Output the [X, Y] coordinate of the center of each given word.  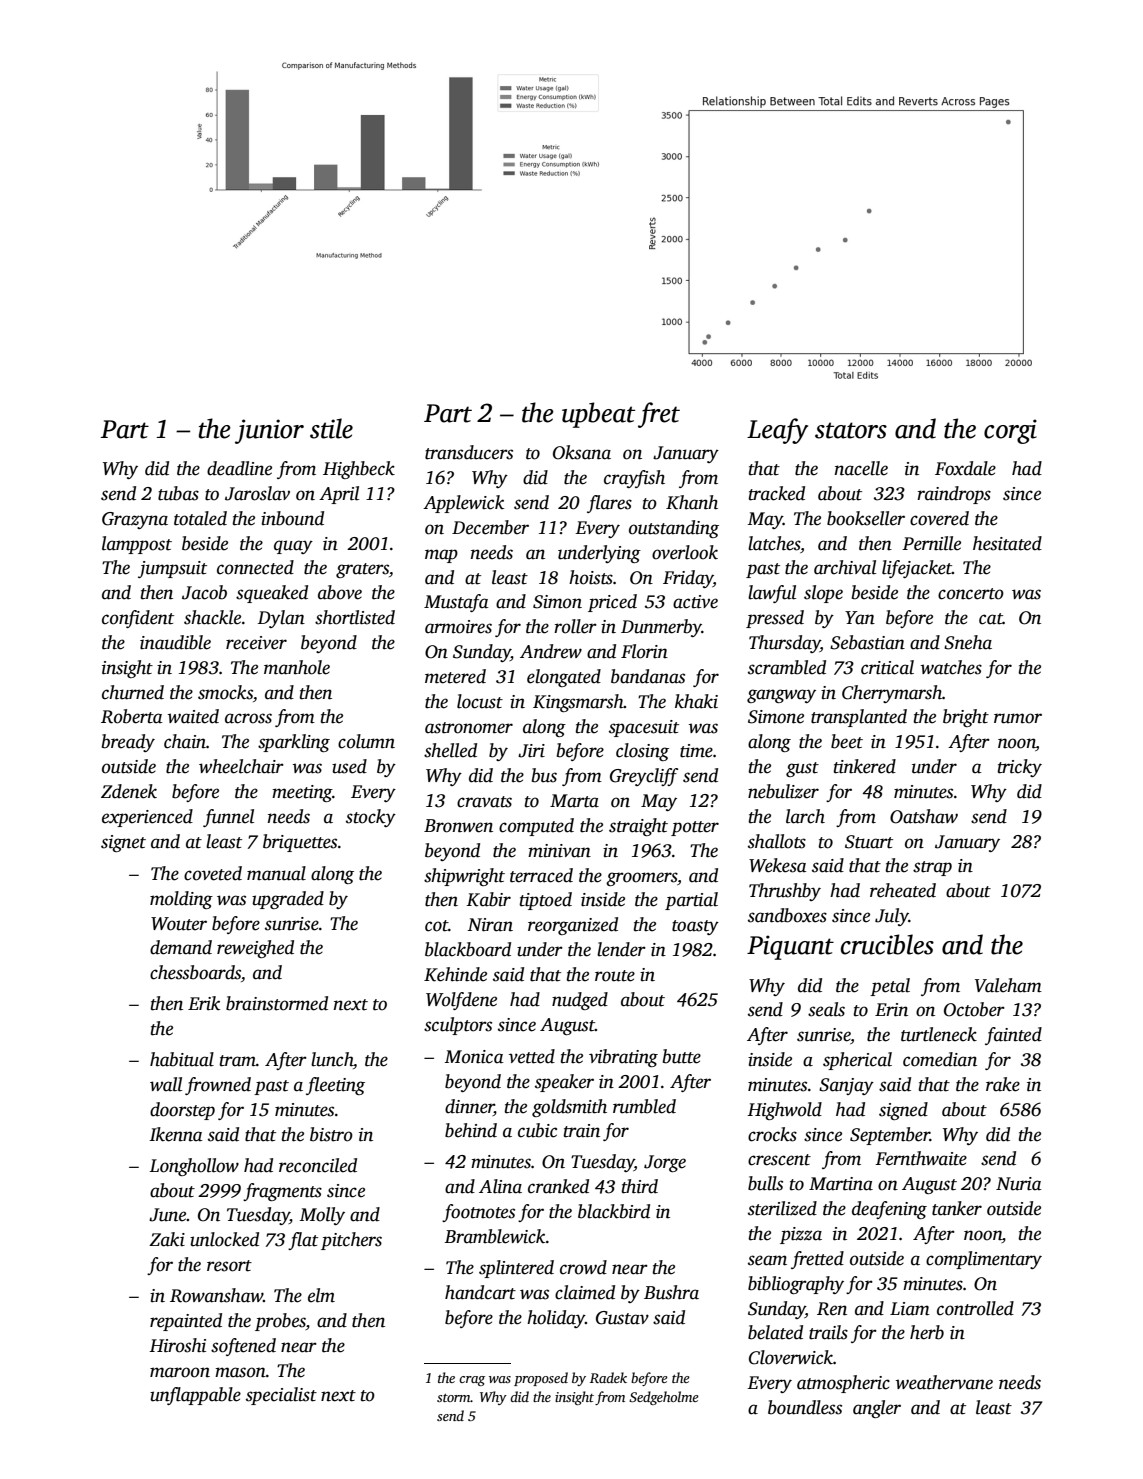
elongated [564, 678]
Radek [608, 1377]
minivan [559, 851]
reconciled [318, 1165]
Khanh [692, 502]
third [640, 1186]
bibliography [796, 1285]
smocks [225, 692]
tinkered [865, 766]
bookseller [866, 518]
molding [181, 900]
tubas [178, 493]
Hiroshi [177, 1345]
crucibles [887, 944]
